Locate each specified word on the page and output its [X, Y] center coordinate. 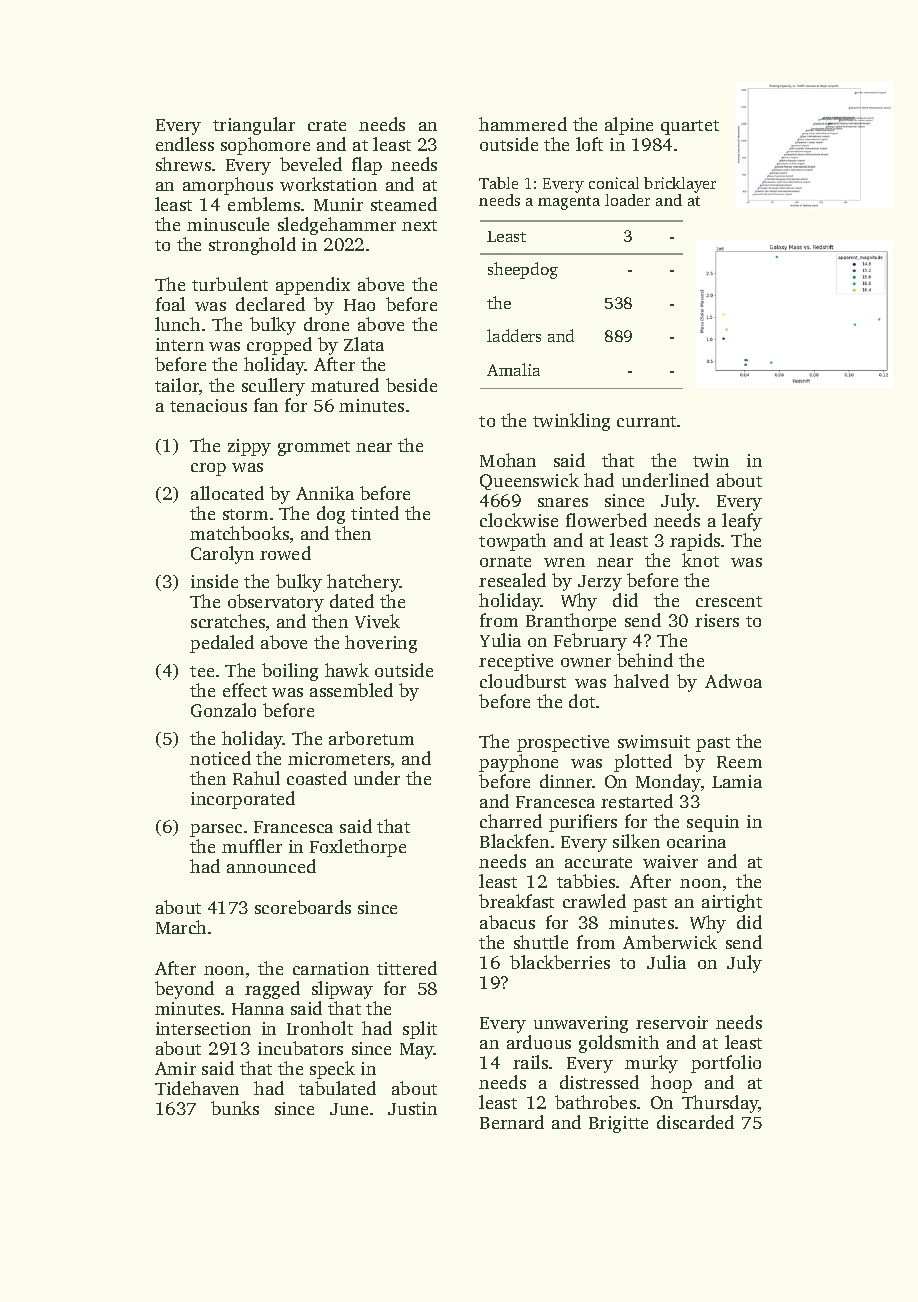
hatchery [363, 583]
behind [645, 660]
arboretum [371, 738]
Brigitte [618, 1124]
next [419, 225]
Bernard [512, 1122]
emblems [264, 204]
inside [214, 581]
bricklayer [680, 185]
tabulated [337, 1088]
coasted [317, 778]
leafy [742, 522]
